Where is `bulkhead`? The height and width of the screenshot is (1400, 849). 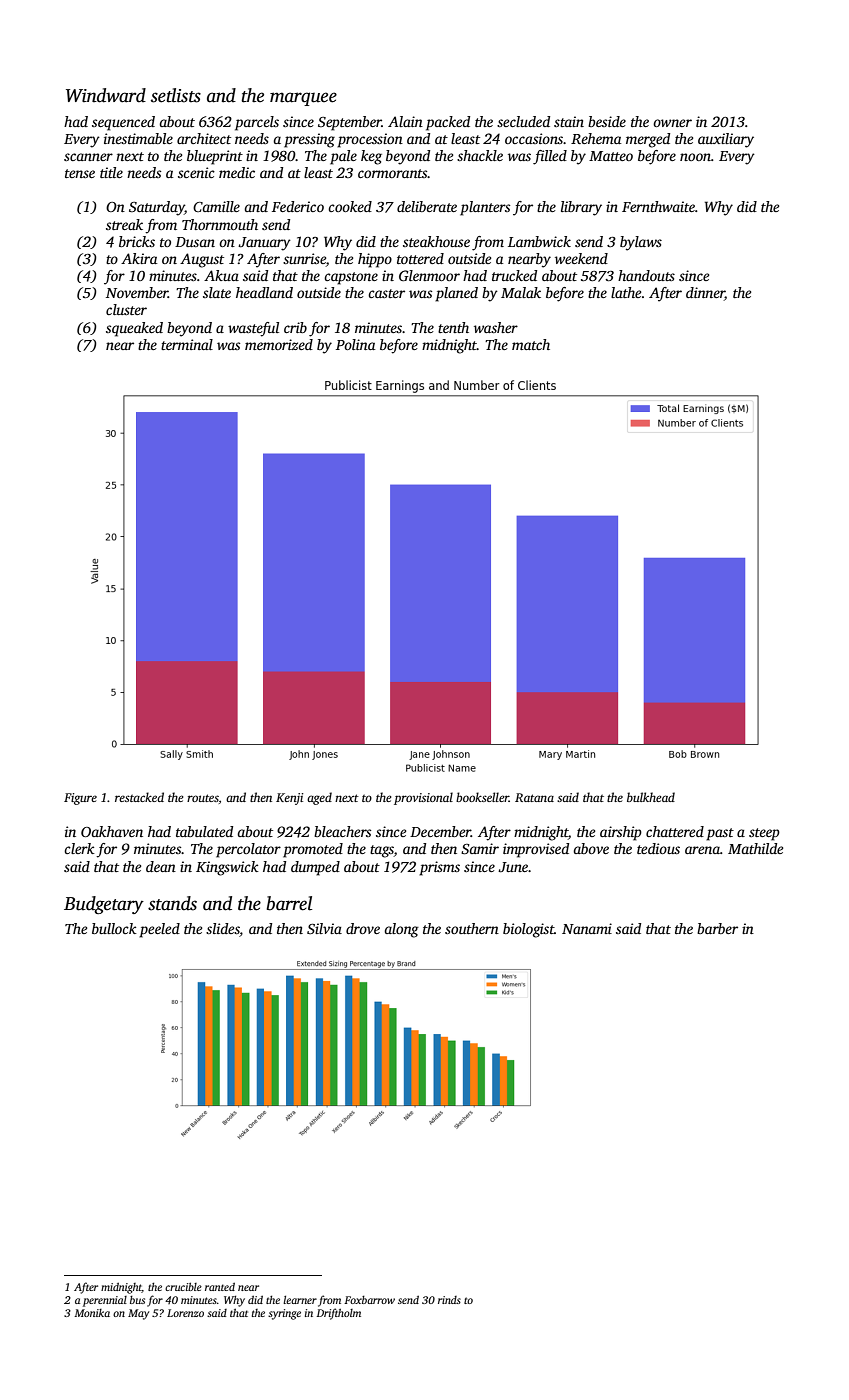
bulkhead is located at coordinates (651, 797).
